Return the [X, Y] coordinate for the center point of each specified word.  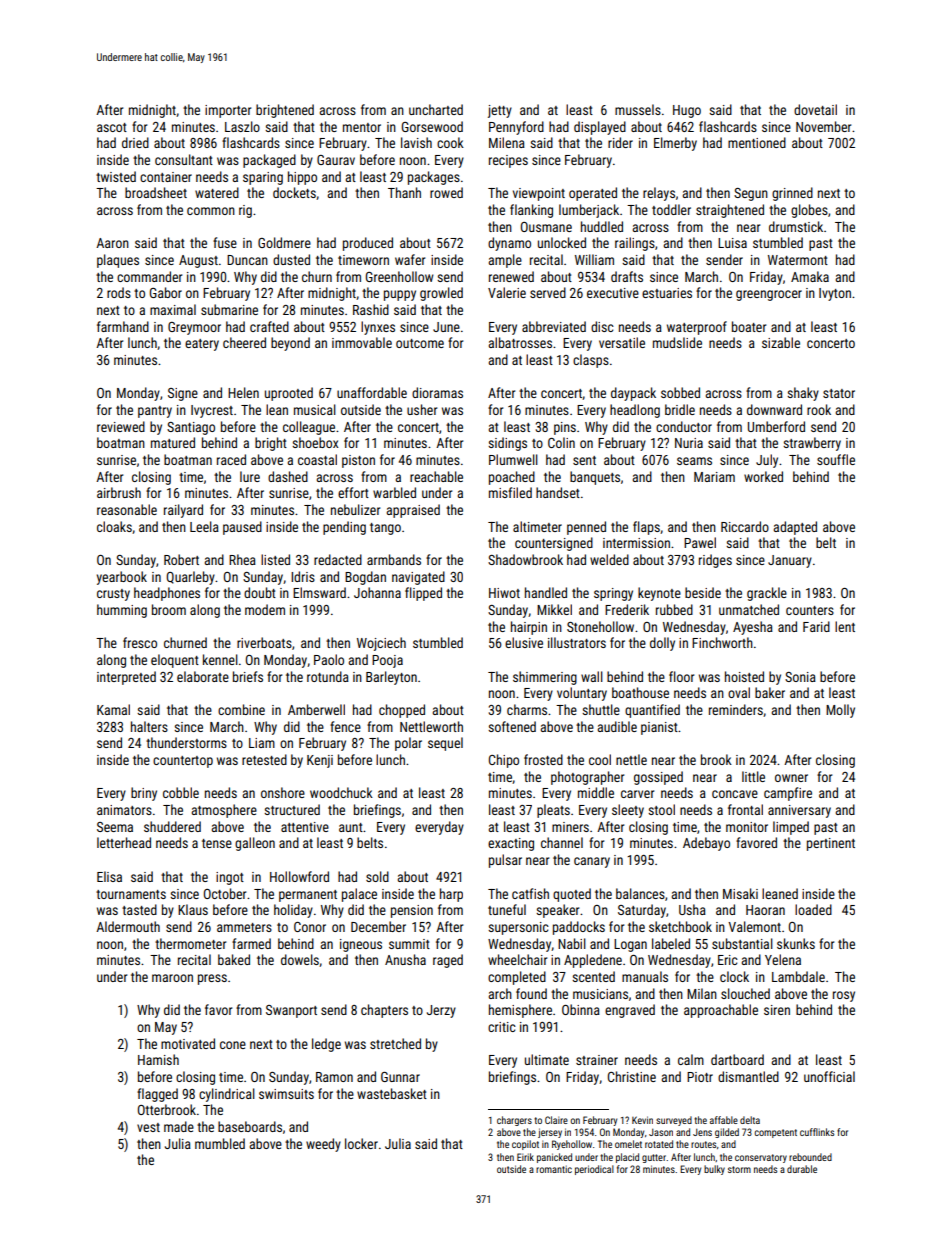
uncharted [436, 109]
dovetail [815, 109]
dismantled [748, 1076]
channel [562, 842]
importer [228, 111]
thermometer [190, 943]
